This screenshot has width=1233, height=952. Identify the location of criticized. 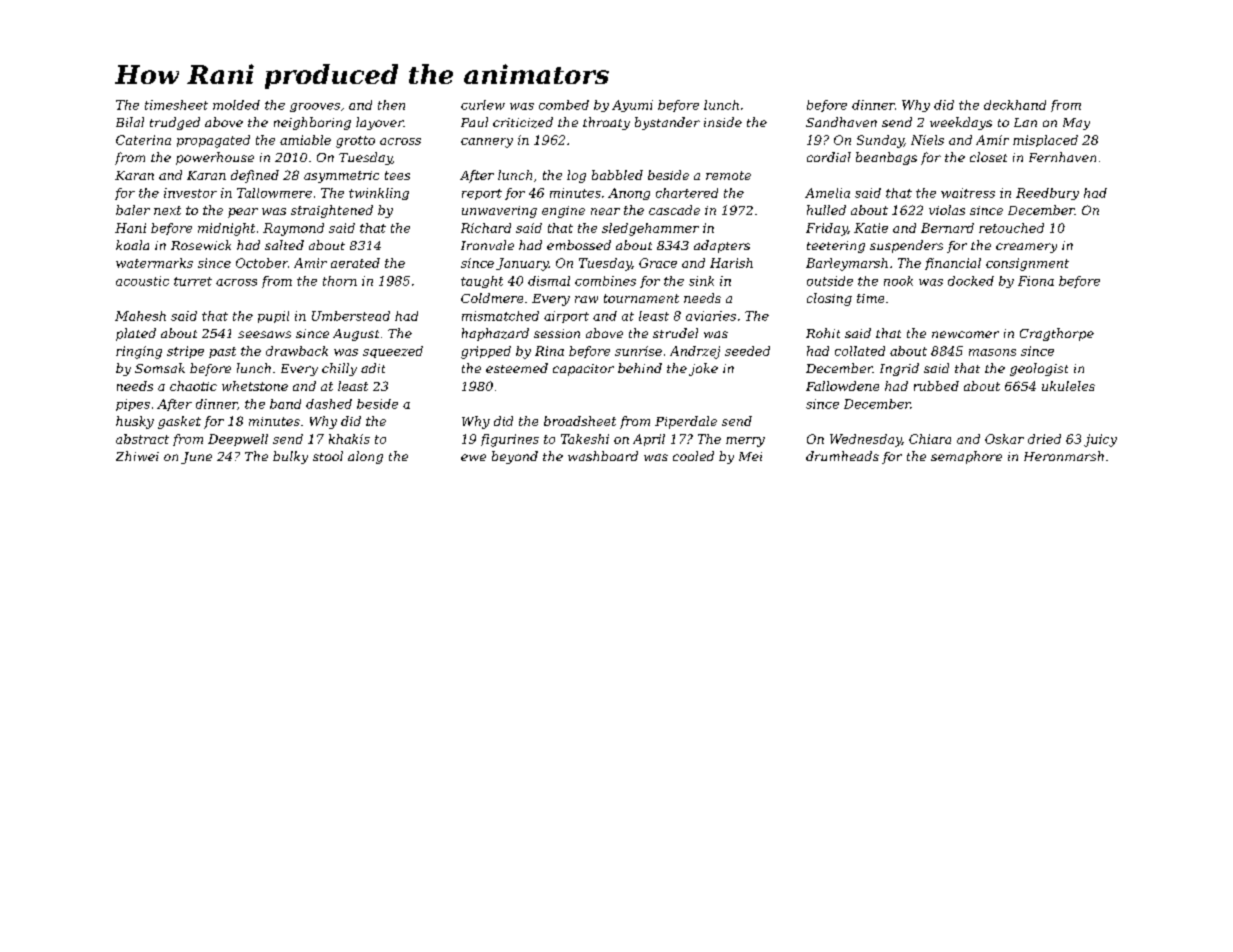
(523, 122).
